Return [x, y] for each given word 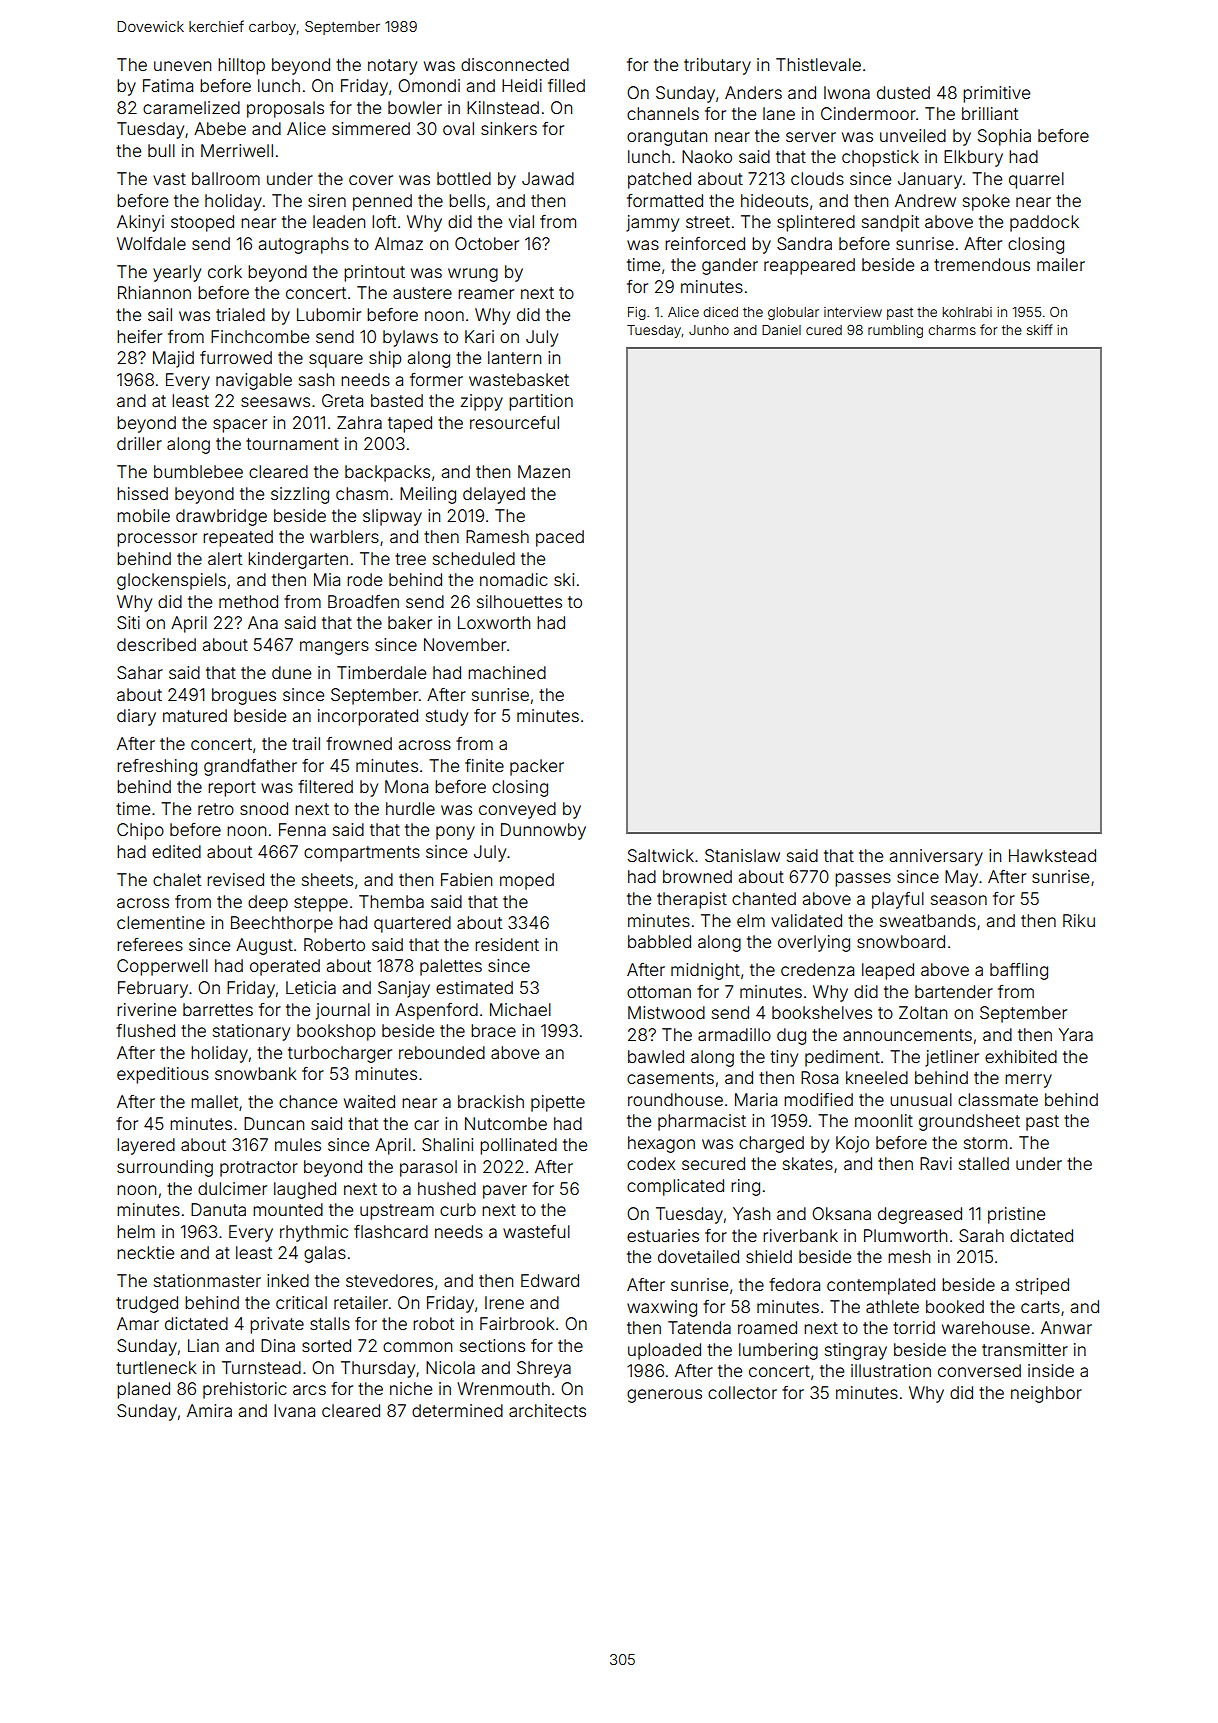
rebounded [442, 1052]
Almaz [399, 243]
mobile [143, 515]
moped [527, 881]
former [436, 379]
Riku [1079, 920]
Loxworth [494, 622]
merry [1028, 1081]
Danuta [218, 1209]
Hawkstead [1052, 855]
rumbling [895, 331]
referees [150, 944]
